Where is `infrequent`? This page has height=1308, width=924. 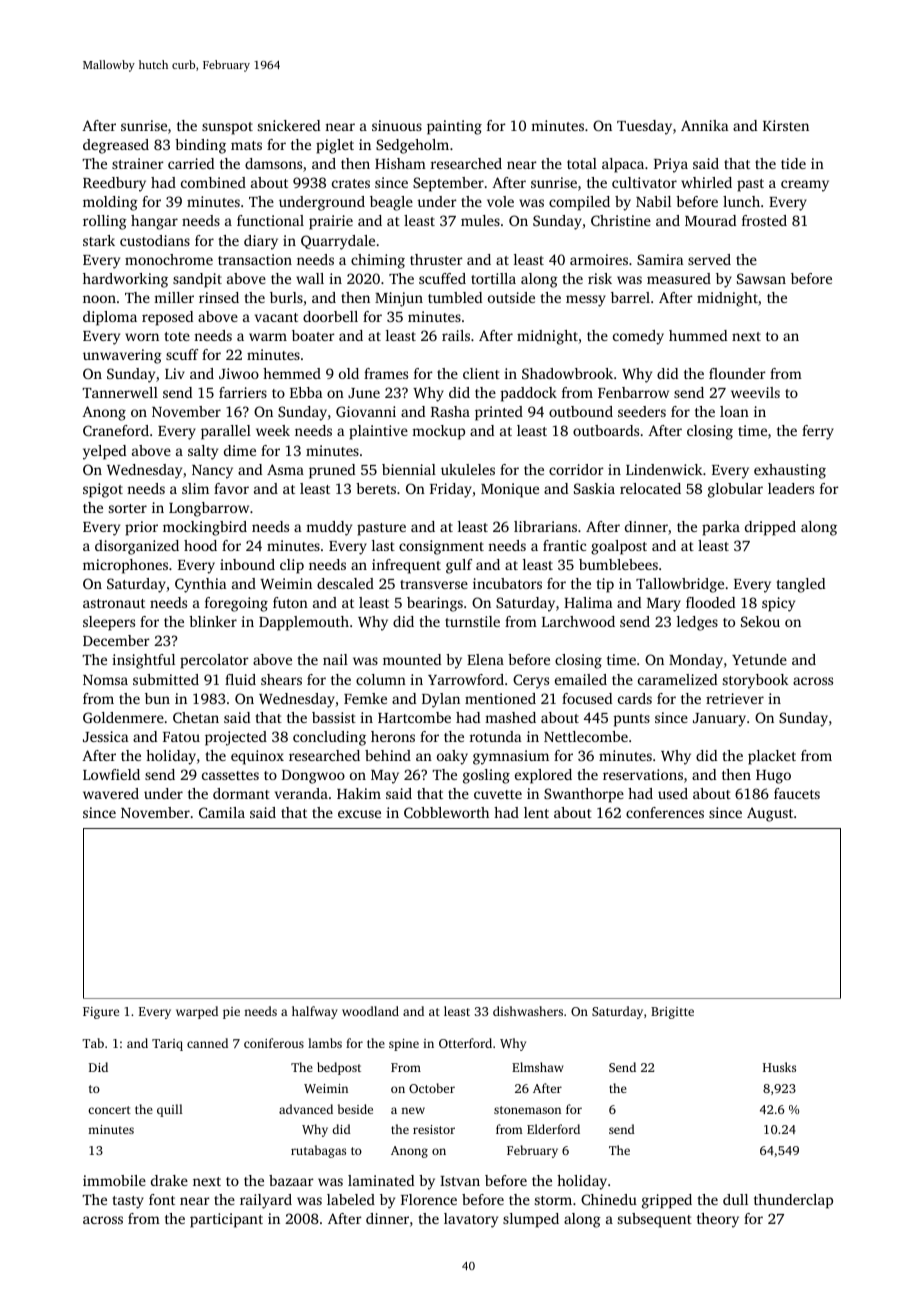
infrequent is located at coordinates (406, 566).
